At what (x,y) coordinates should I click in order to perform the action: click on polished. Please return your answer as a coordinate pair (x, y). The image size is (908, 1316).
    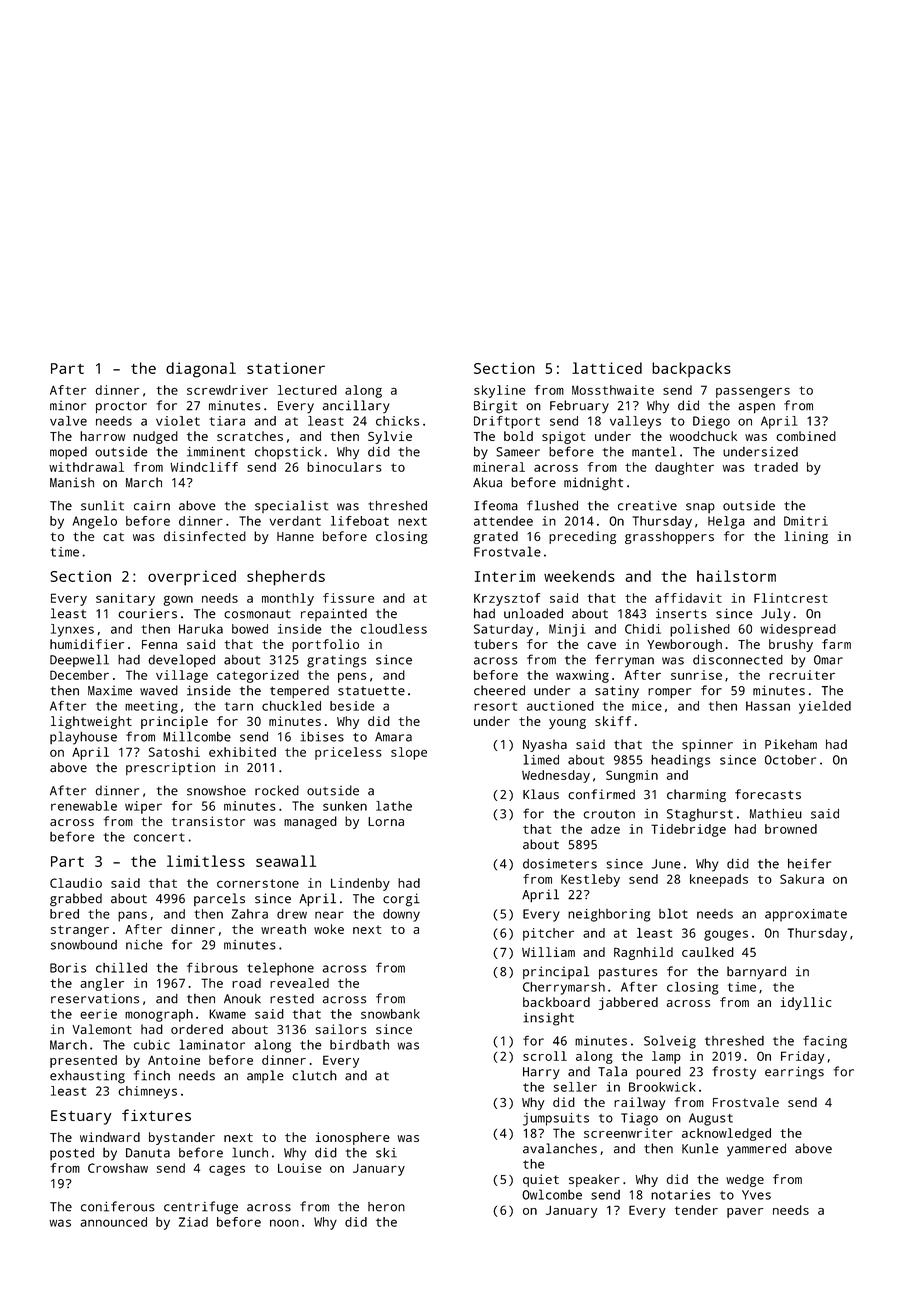
    Looking at the image, I should click on (700, 630).
